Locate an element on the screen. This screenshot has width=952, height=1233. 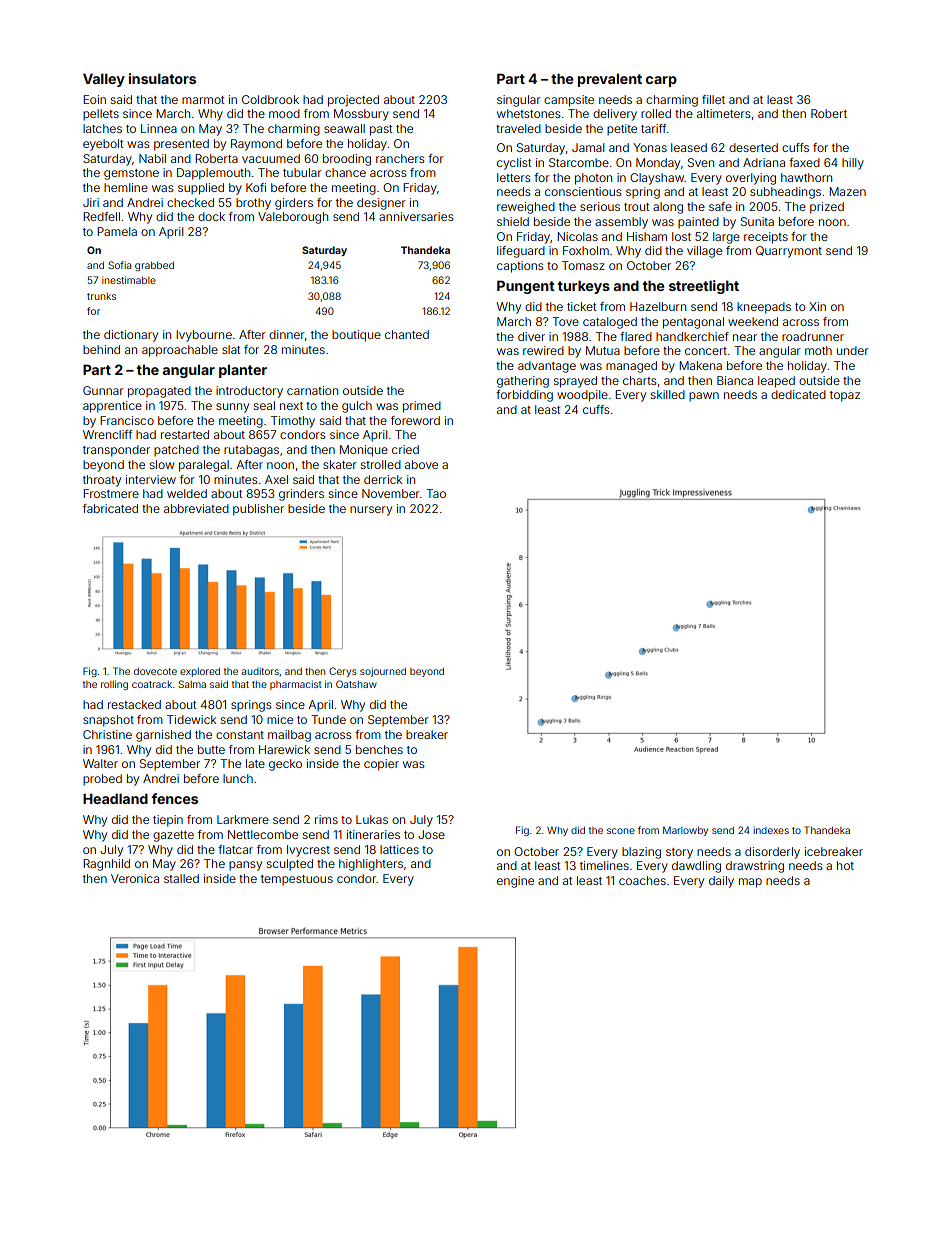
Lukas is located at coordinates (372, 819).
